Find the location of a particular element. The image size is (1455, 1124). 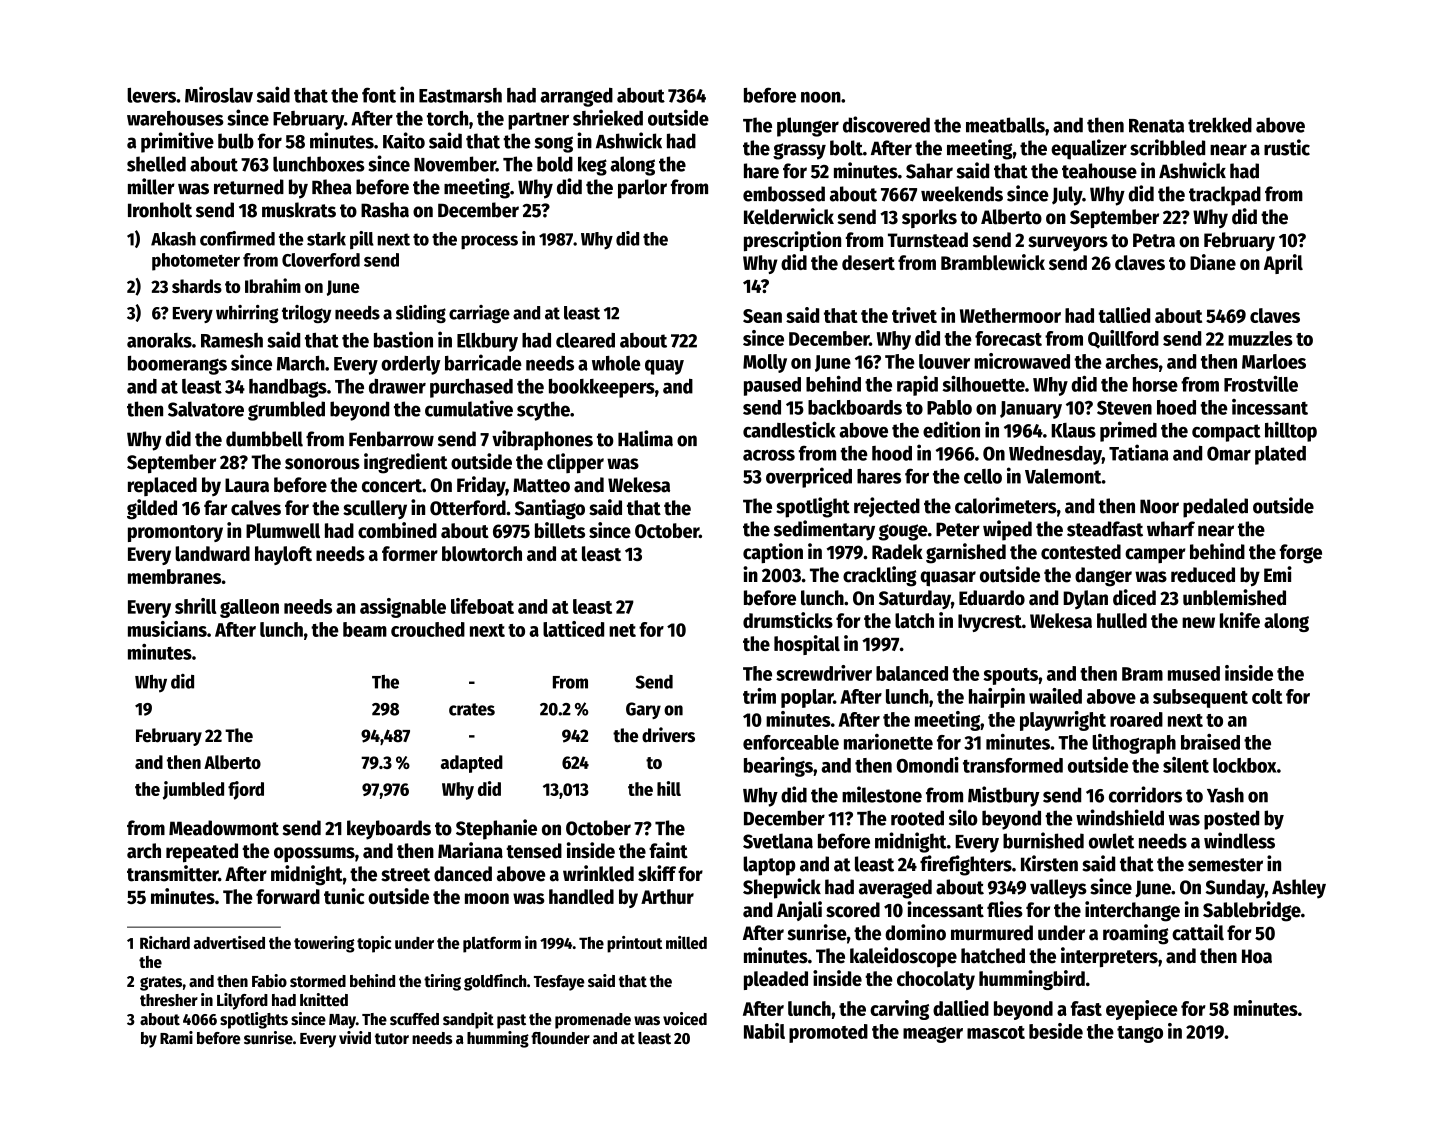

galleon is located at coordinates (249, 608).
